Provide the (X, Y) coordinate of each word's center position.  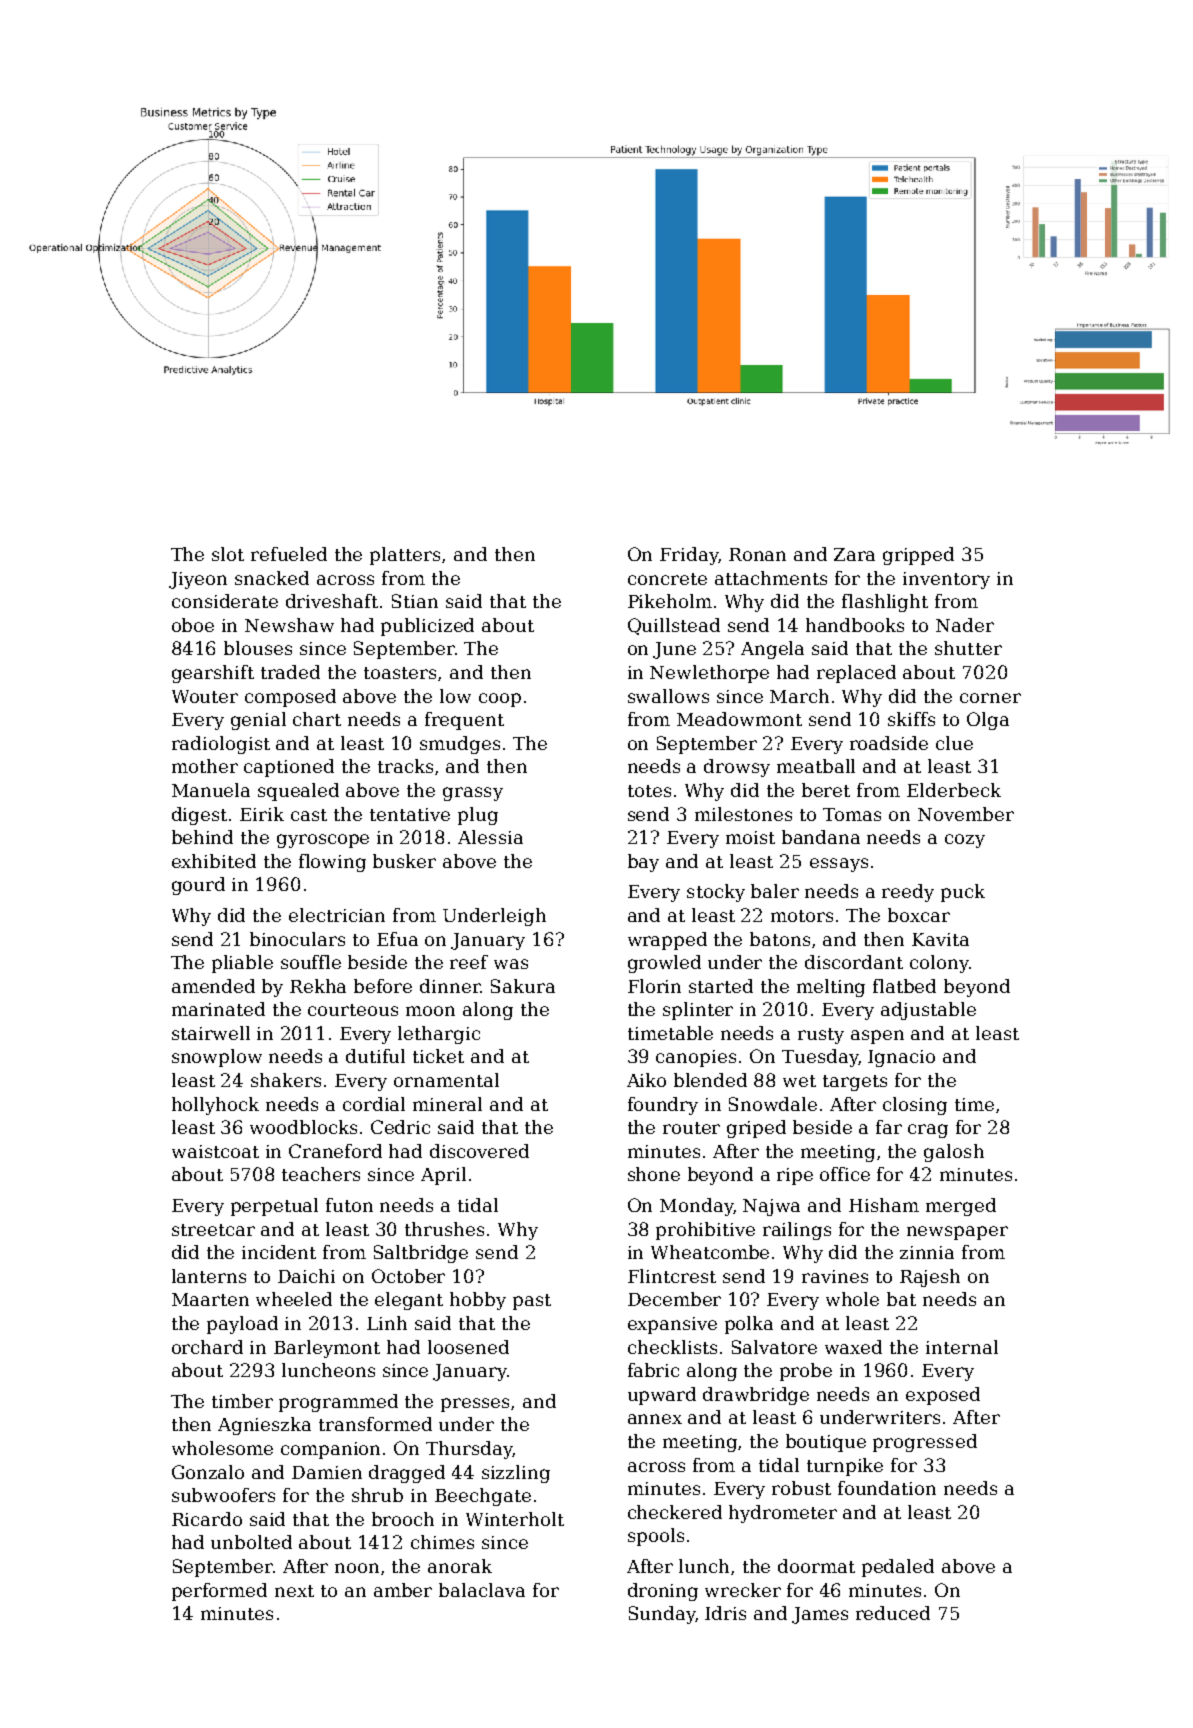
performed (219, 1592)
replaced (856, 674)
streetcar (213, 1230)
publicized (427, 627)
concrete (667, 579)
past (532, 1302)
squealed (298, 792)
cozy (965, 841)
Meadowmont (739, 719)
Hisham (884, 1205)
